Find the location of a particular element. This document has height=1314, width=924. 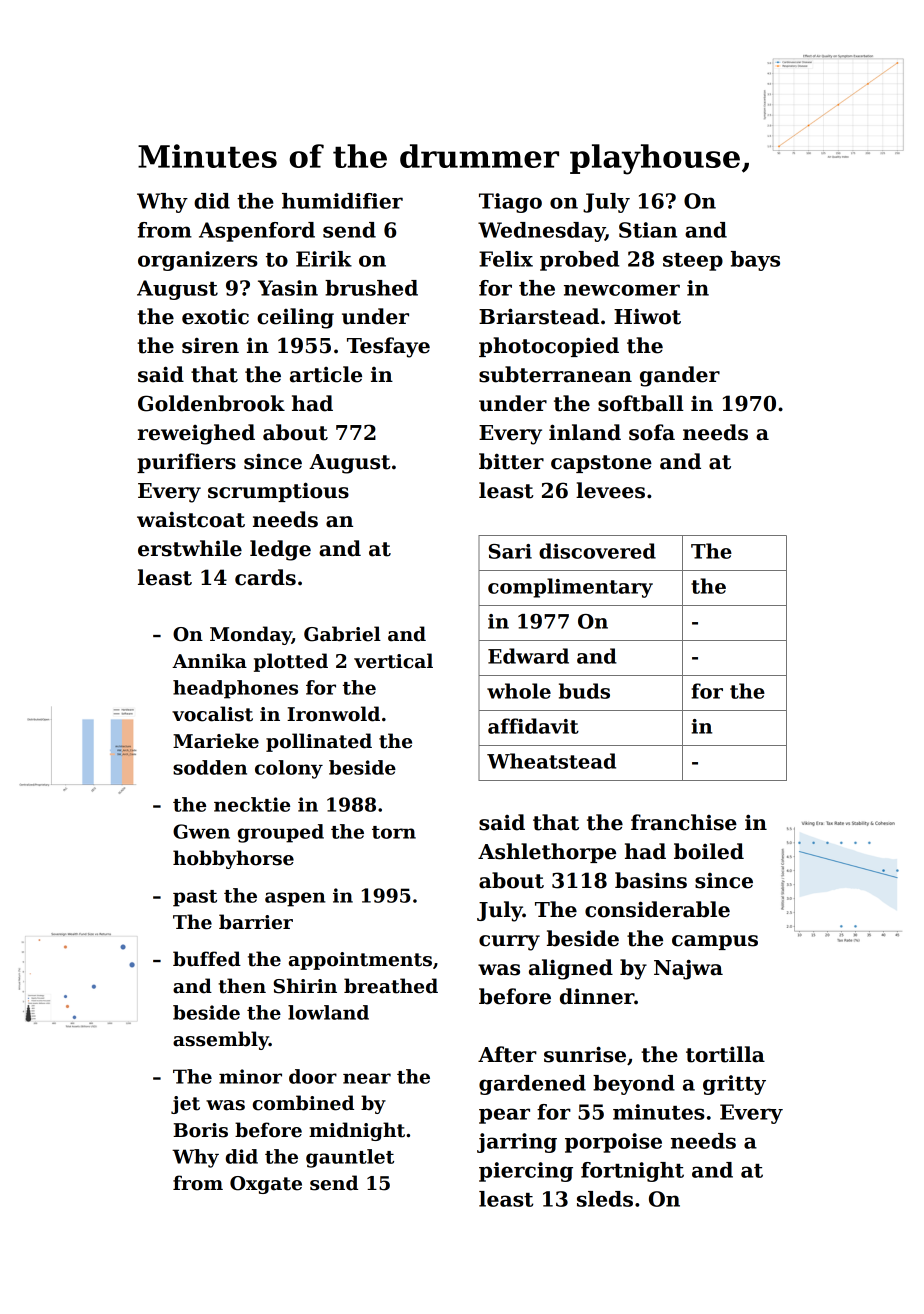

campus is located at coordinates (715, 942).
